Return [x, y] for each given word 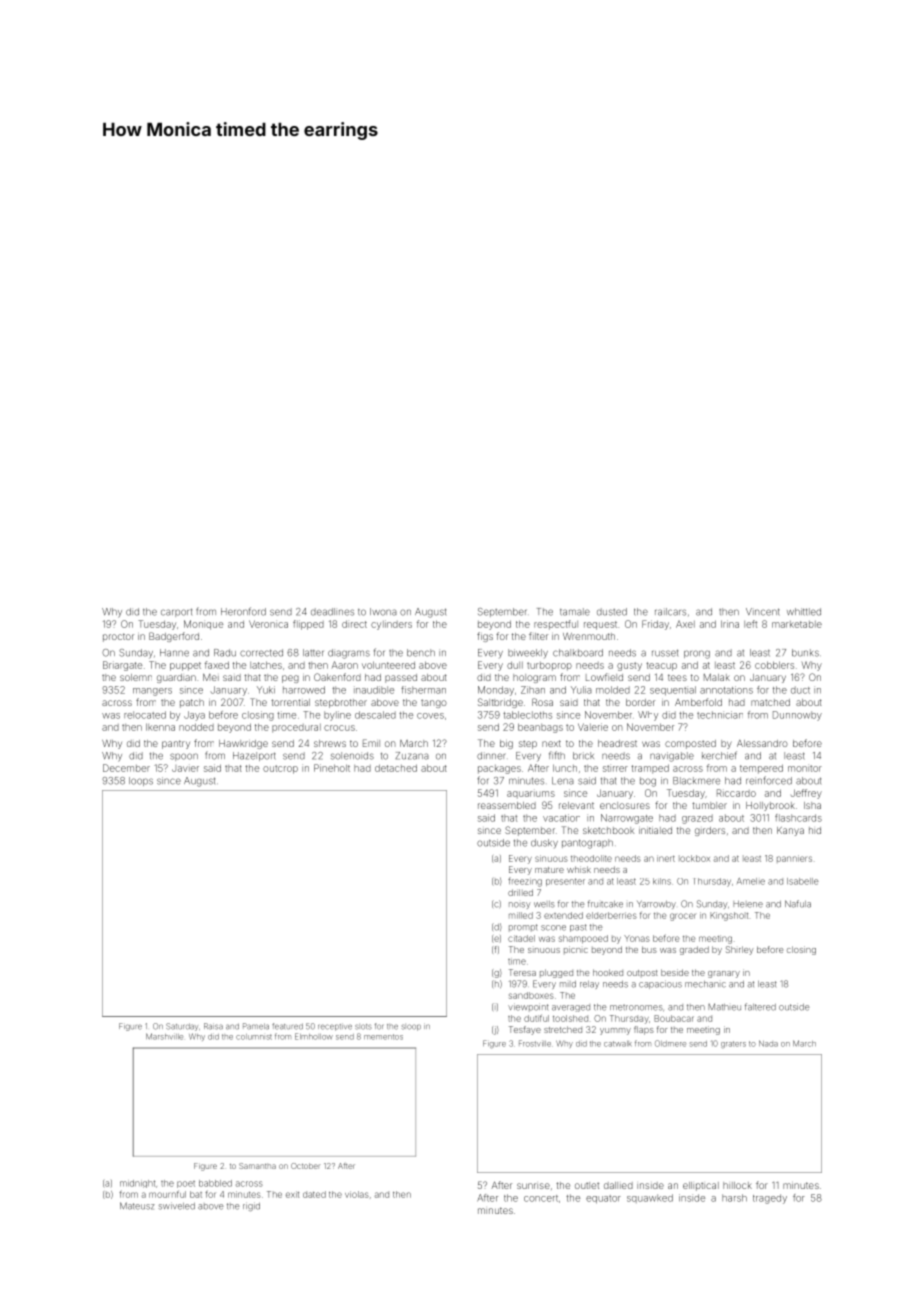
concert [541, 1198]
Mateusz [137, 1206]
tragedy [770, 1199]
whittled [804, 612]
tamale [575, 612]
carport [176, 612]
